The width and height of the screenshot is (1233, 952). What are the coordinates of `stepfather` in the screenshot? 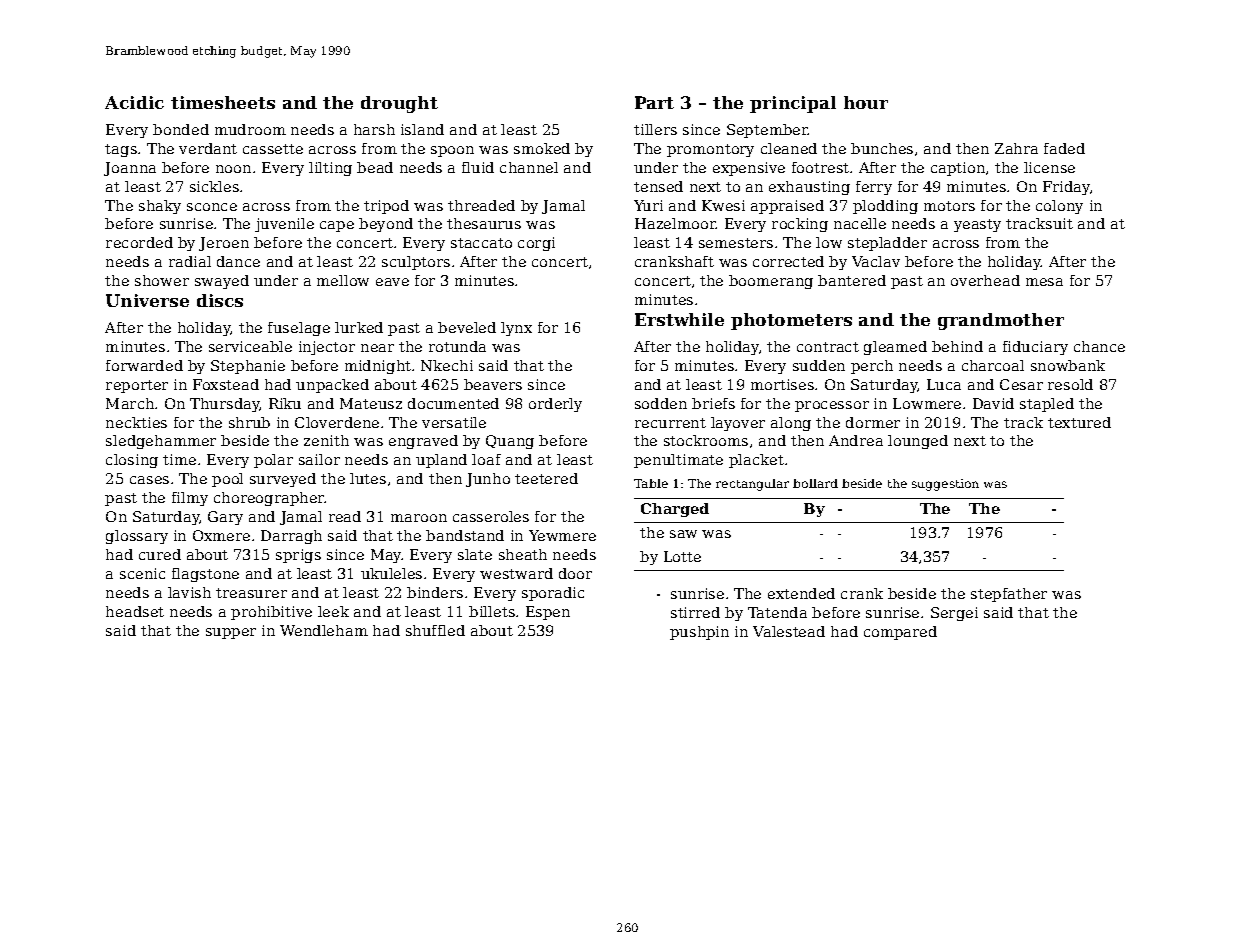 It's located at (1009, 595).
